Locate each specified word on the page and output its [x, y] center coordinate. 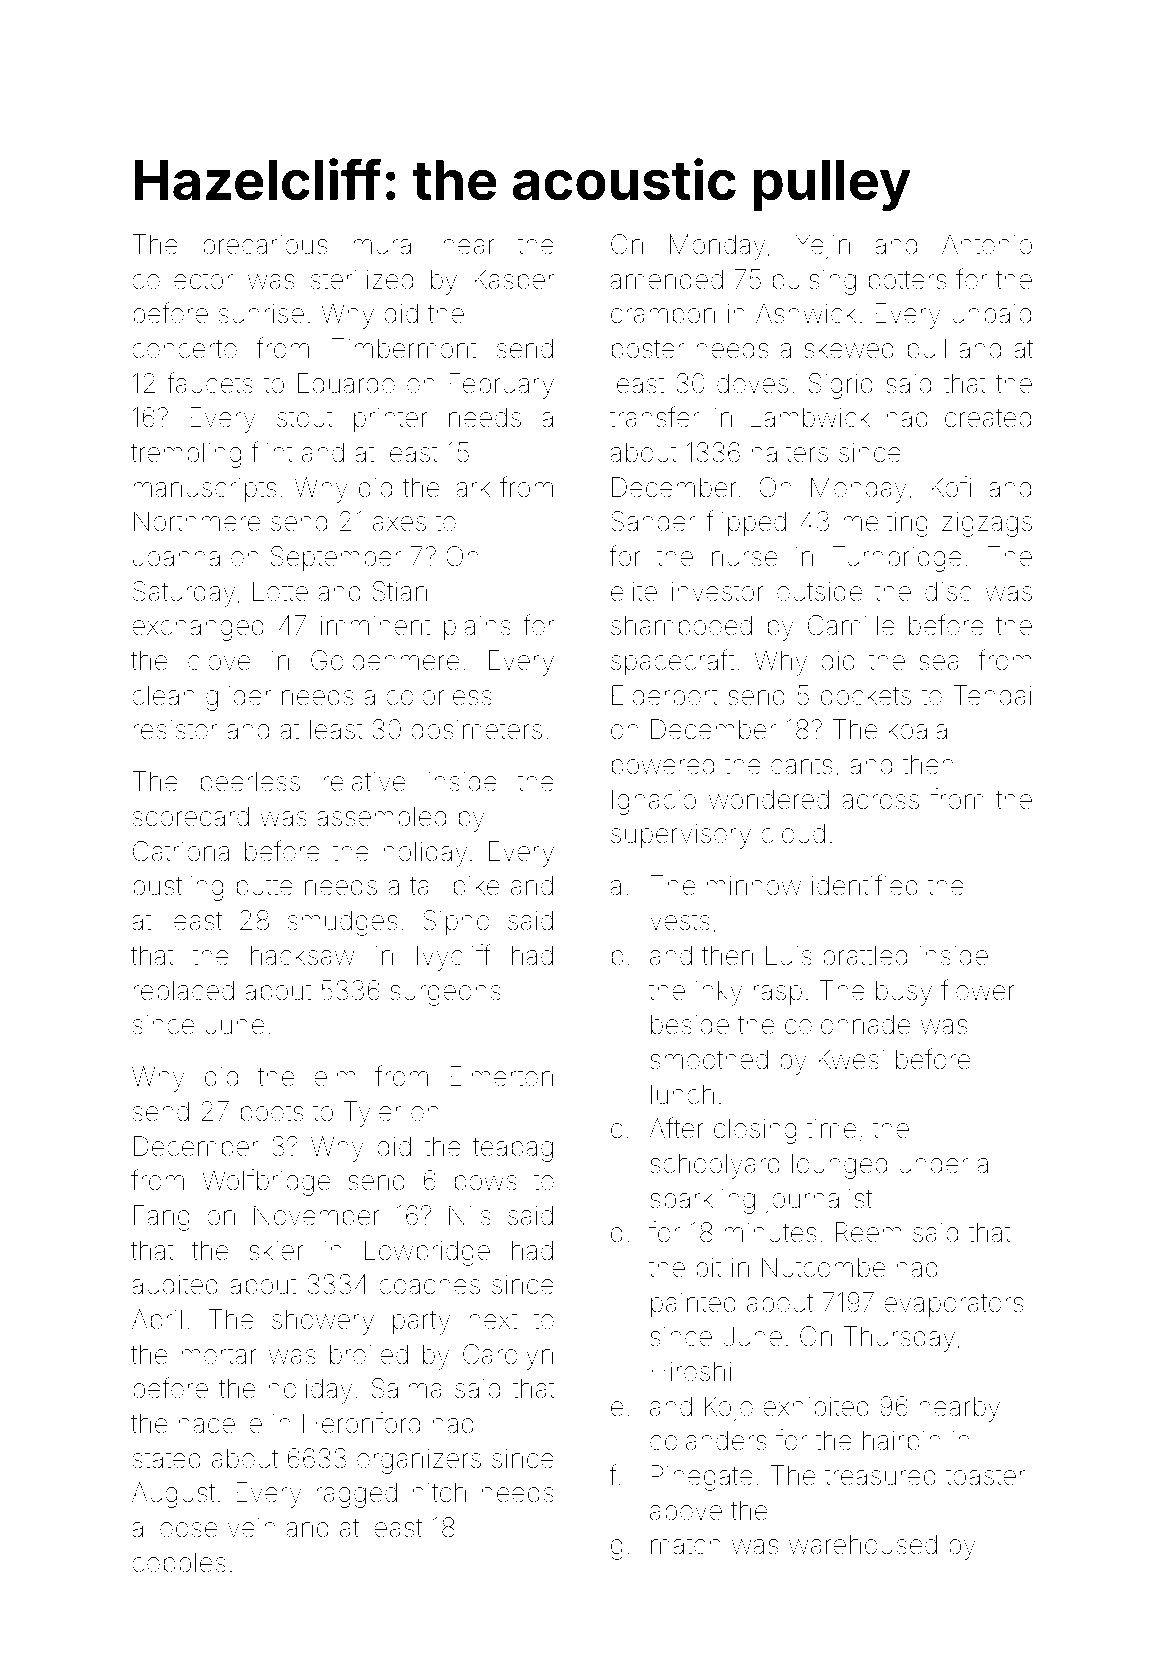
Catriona [181, 851]
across [880, 802]
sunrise [261, 313]
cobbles [179, 1562]
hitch [439, 1492]
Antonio [987, 244]
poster [648, 352]
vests [680, 921]
